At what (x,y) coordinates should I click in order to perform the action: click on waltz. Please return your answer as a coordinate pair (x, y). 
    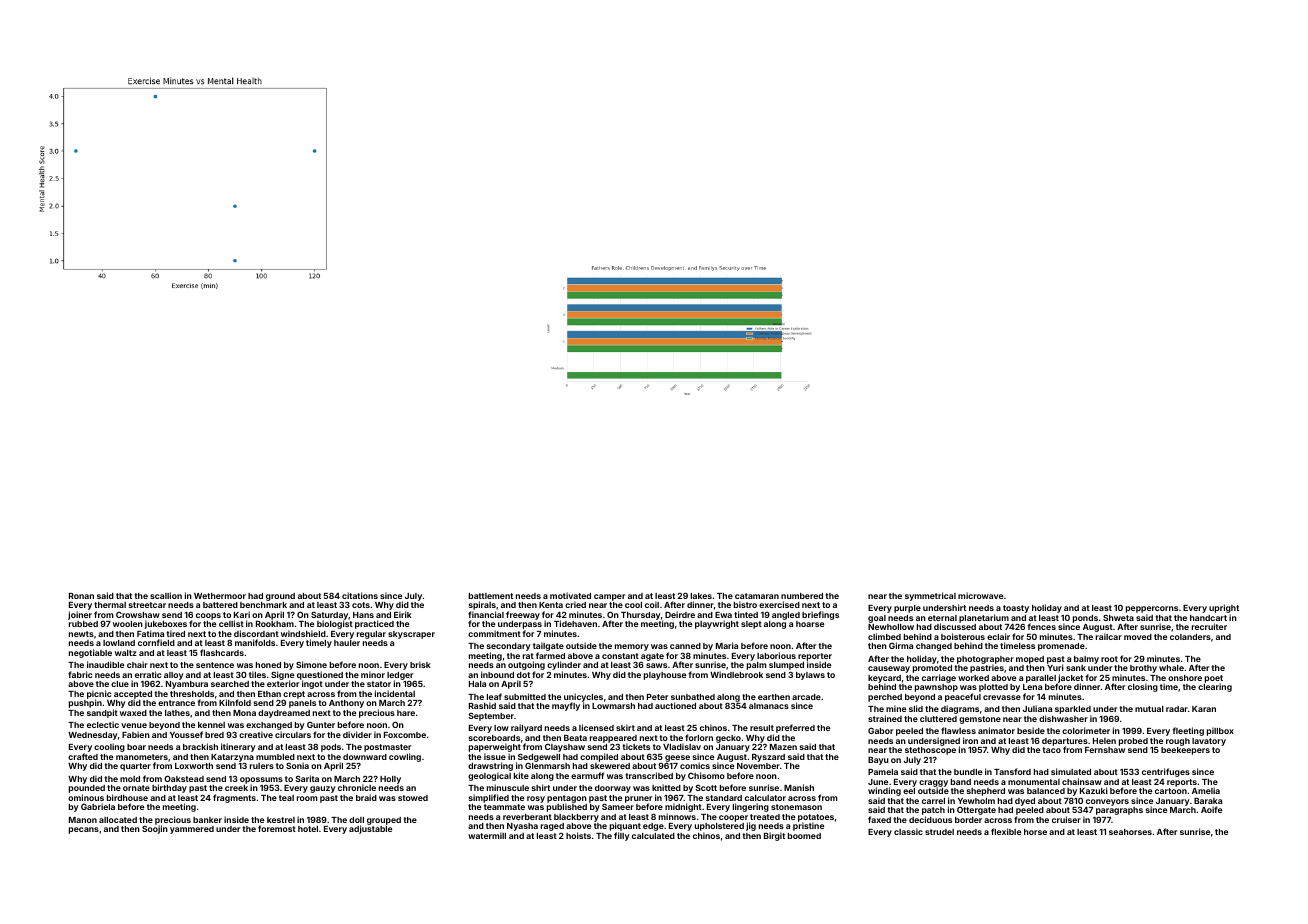
    Looking at the image, I should click on (126, 653).
